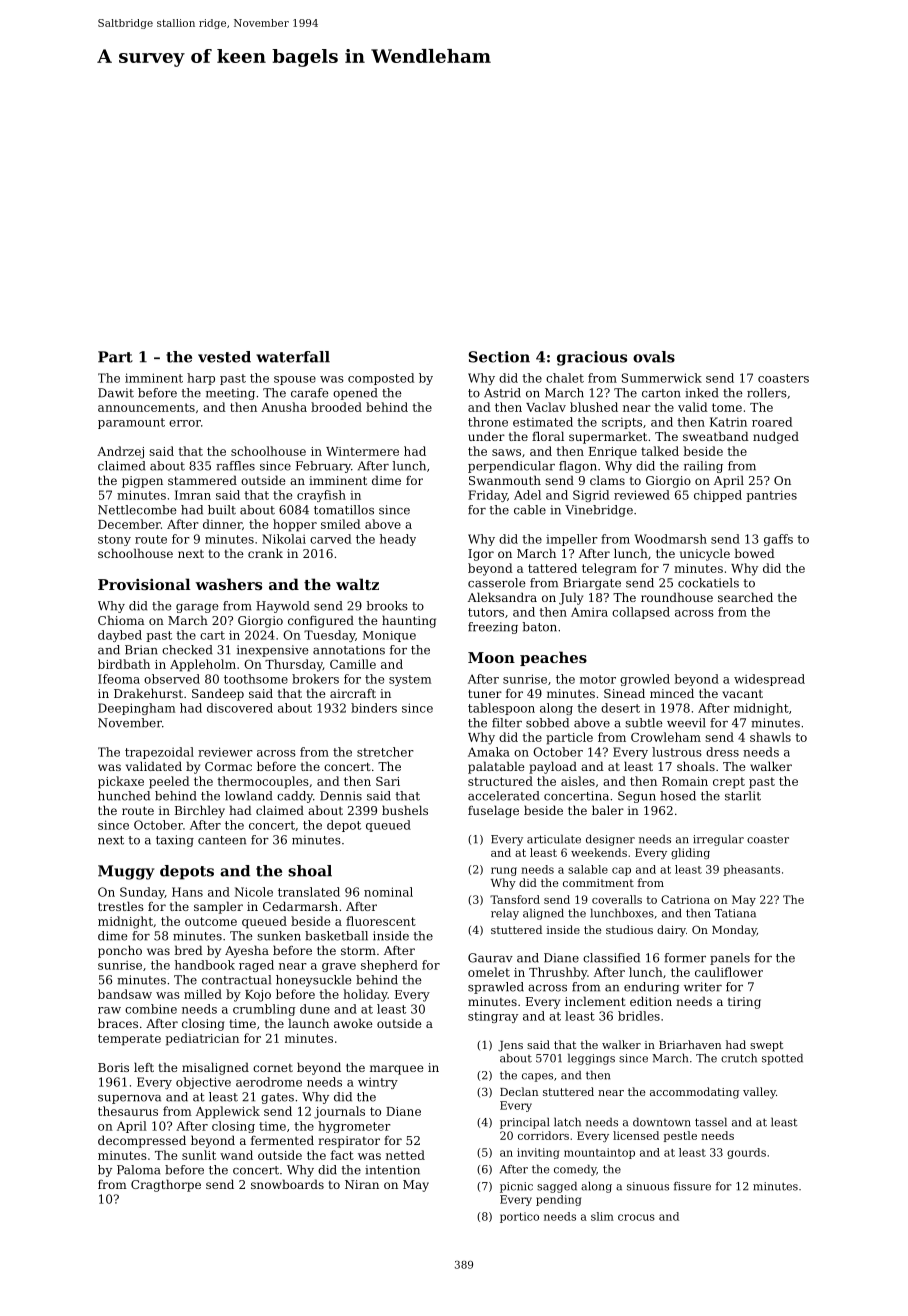 Image resolution: width=908 pixels, height=1316 pixels. What do you see at coordinates (236, 1155) in the screenshot?
I see `wand` at bounding box center [236, 1155].
